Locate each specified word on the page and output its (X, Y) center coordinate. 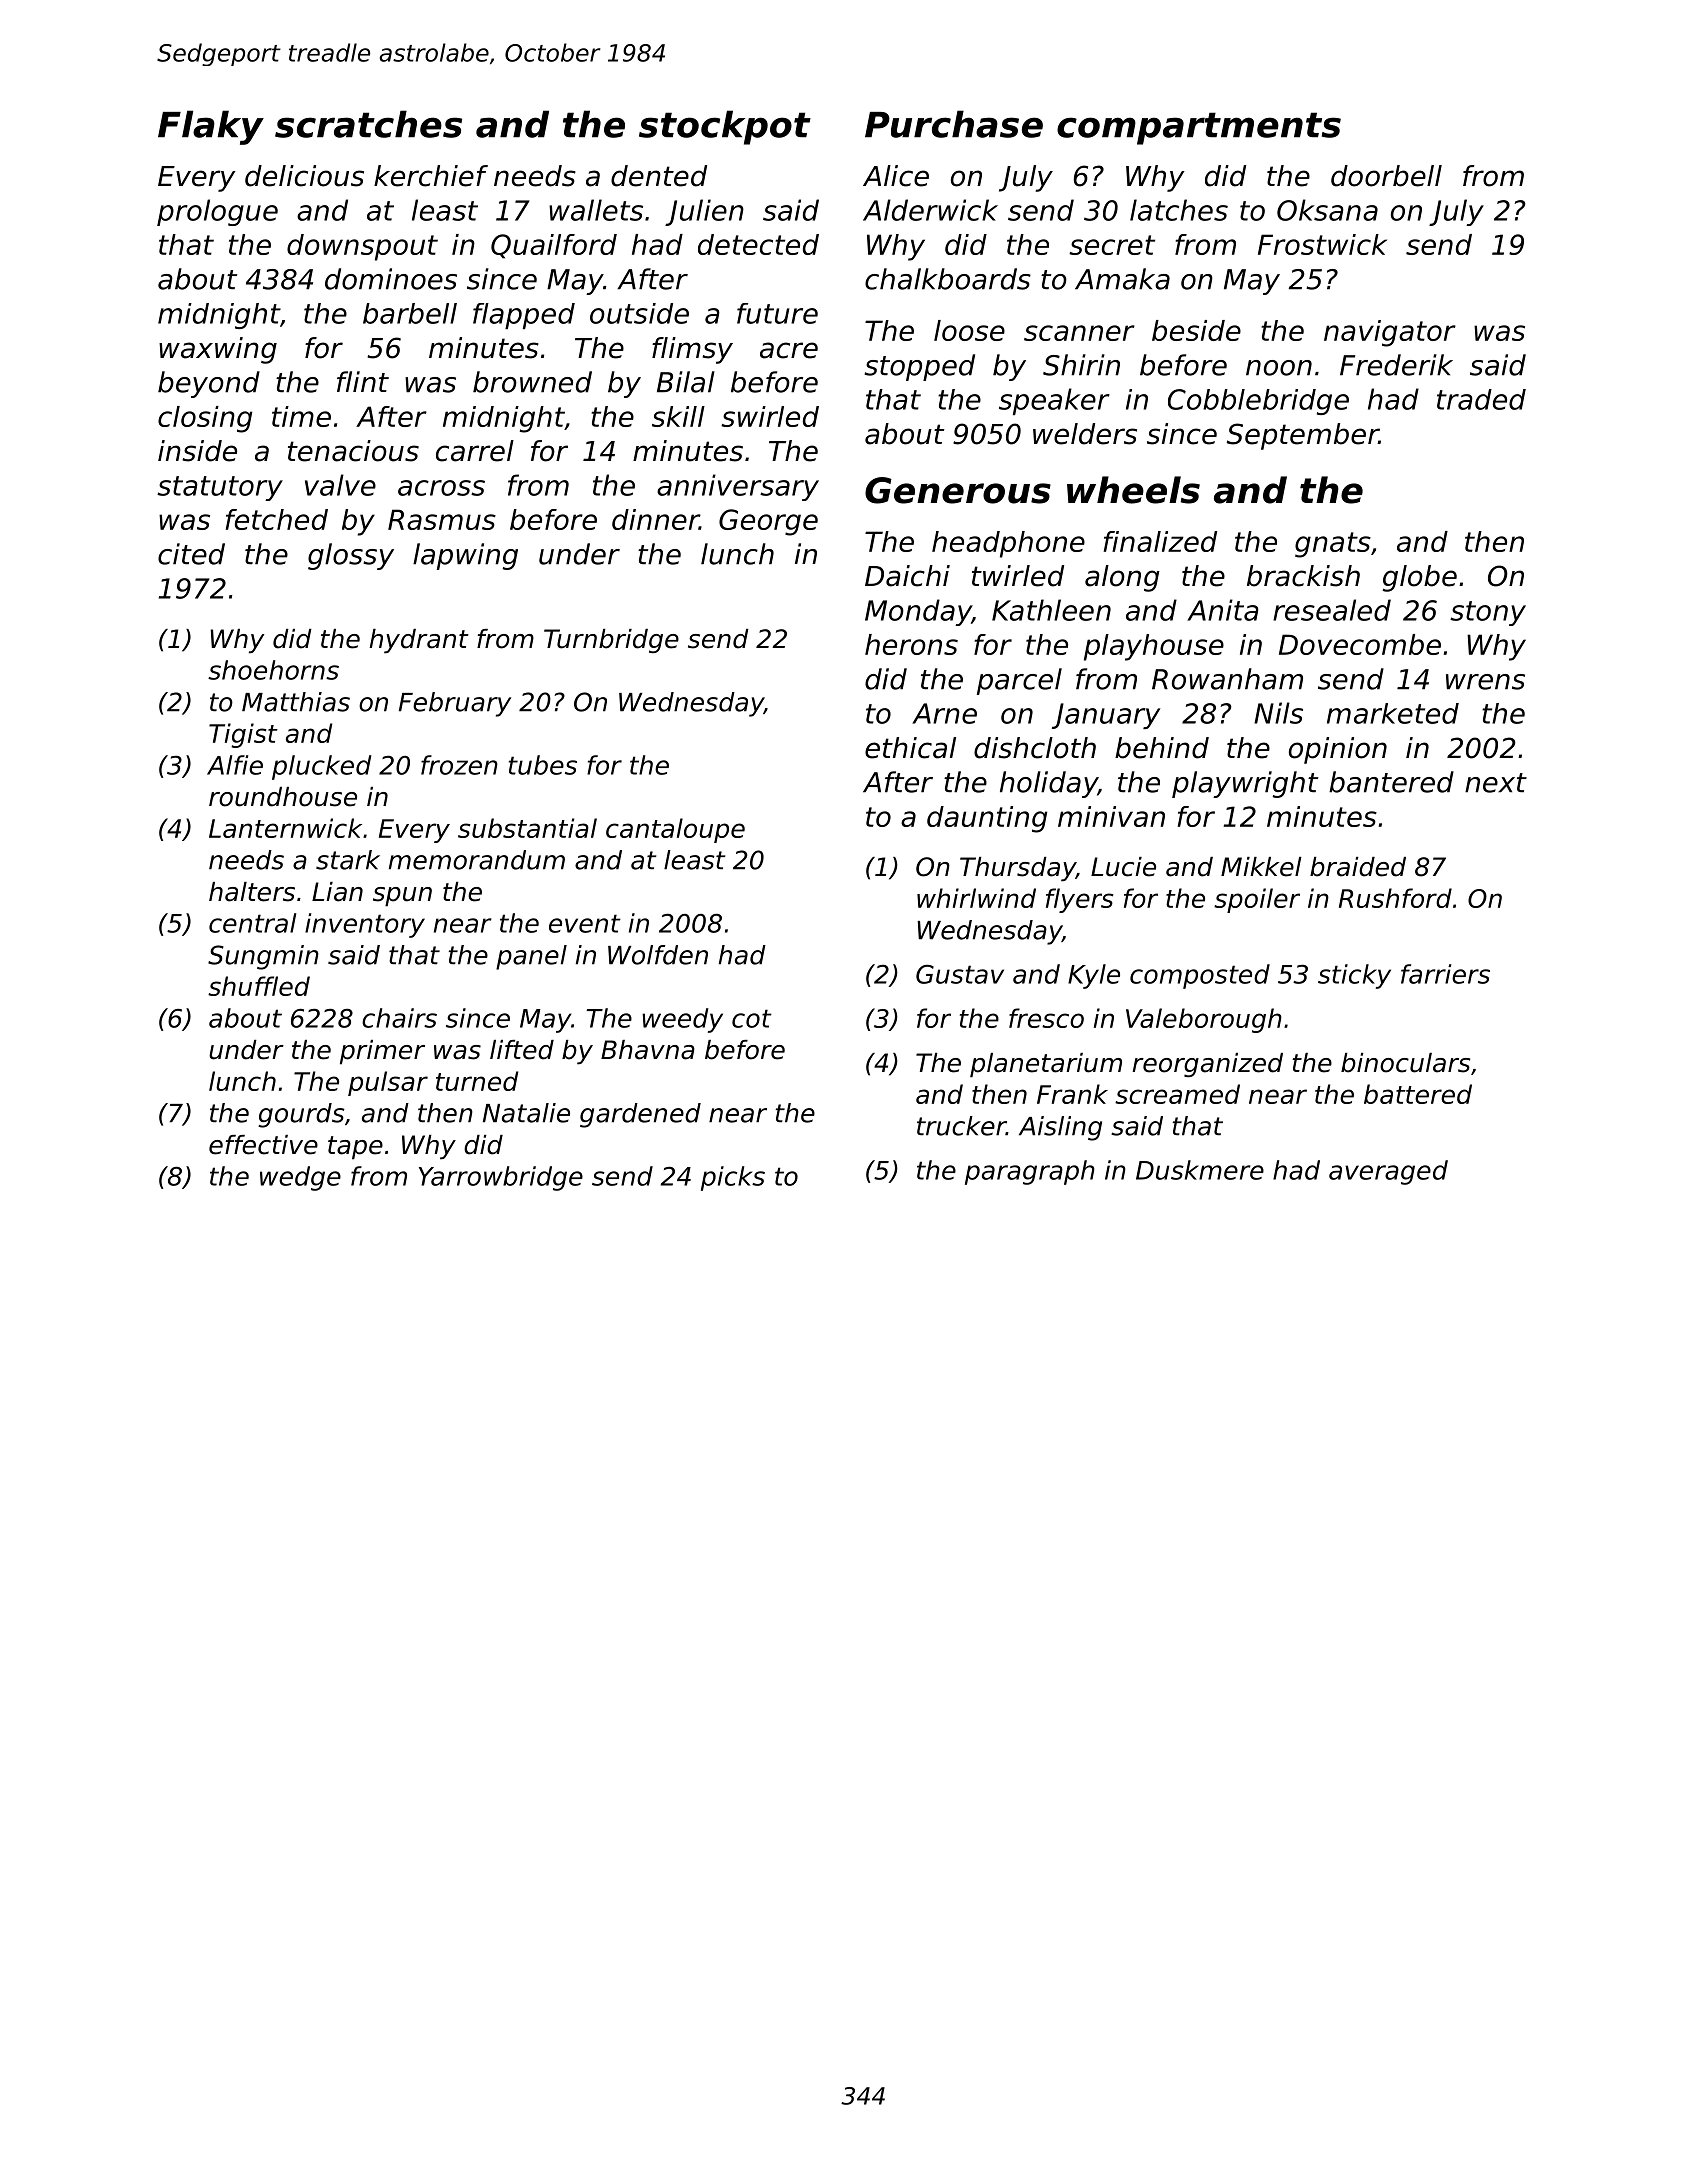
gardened (640, 1115)
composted (1200, 976)
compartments (1199, 128)
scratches (368, 124)
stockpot (725, 127)
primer (382, 1052)
